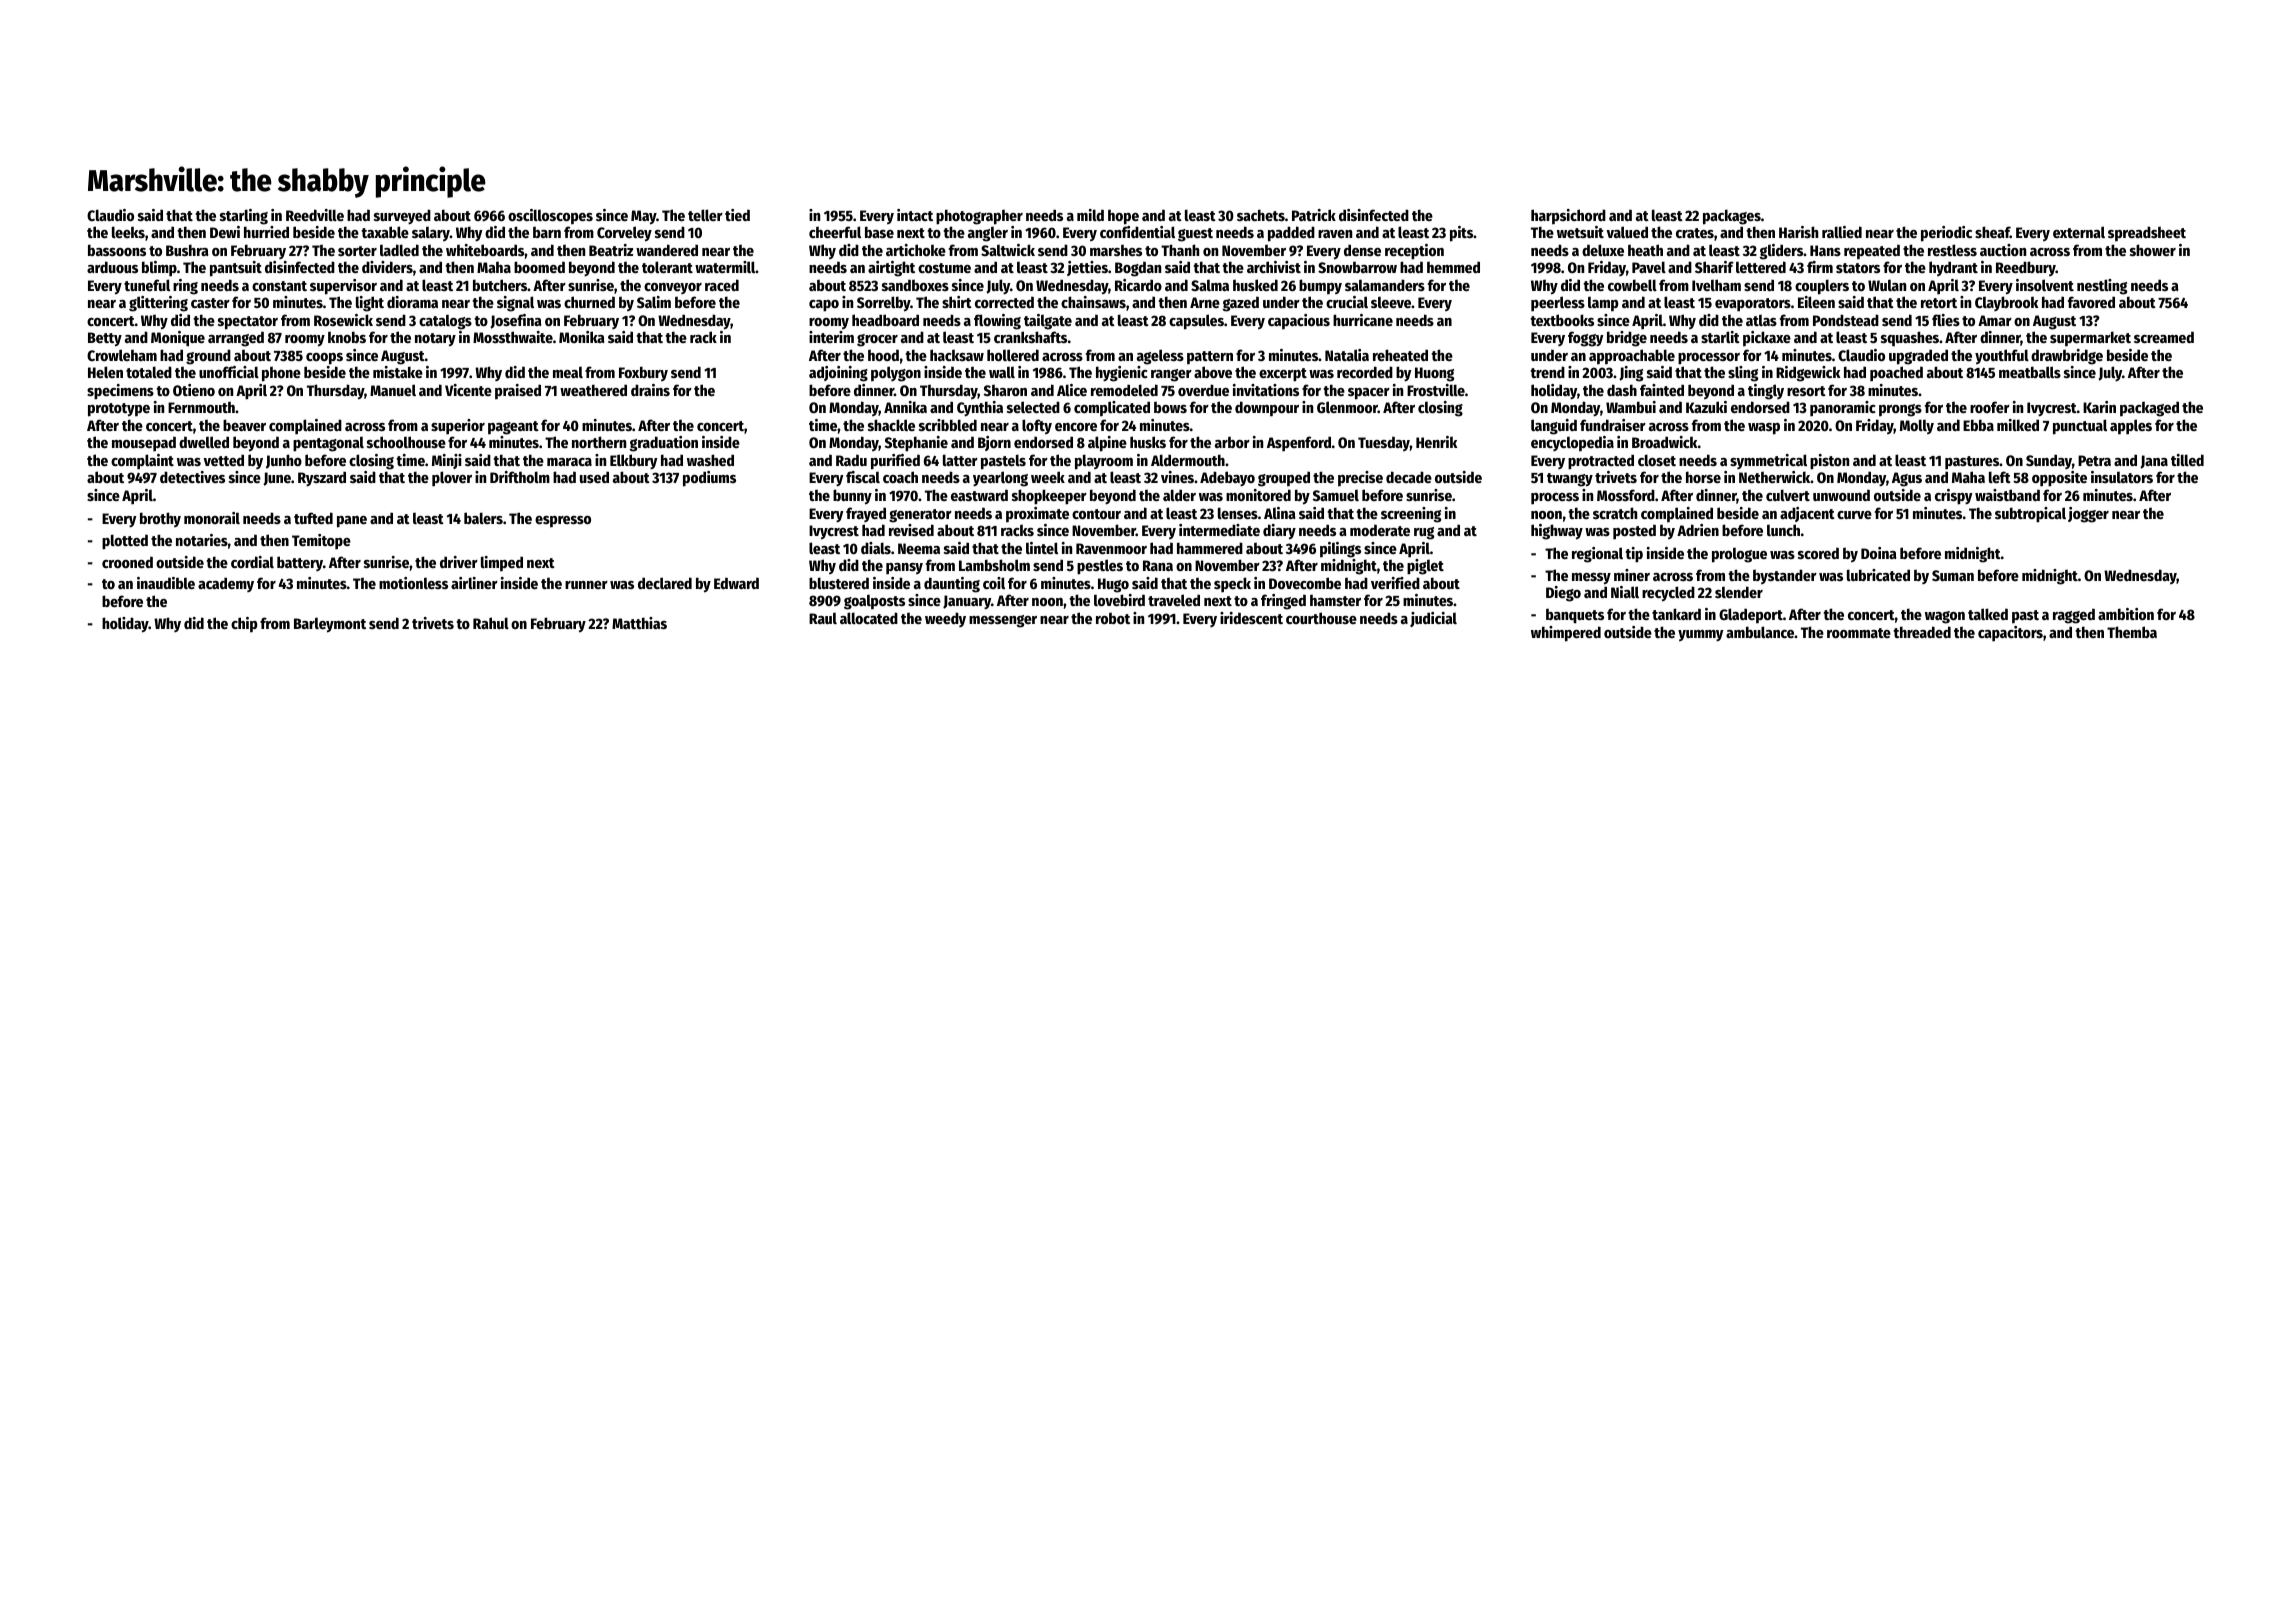  I want to click on yummy, so click(1700, 635).
